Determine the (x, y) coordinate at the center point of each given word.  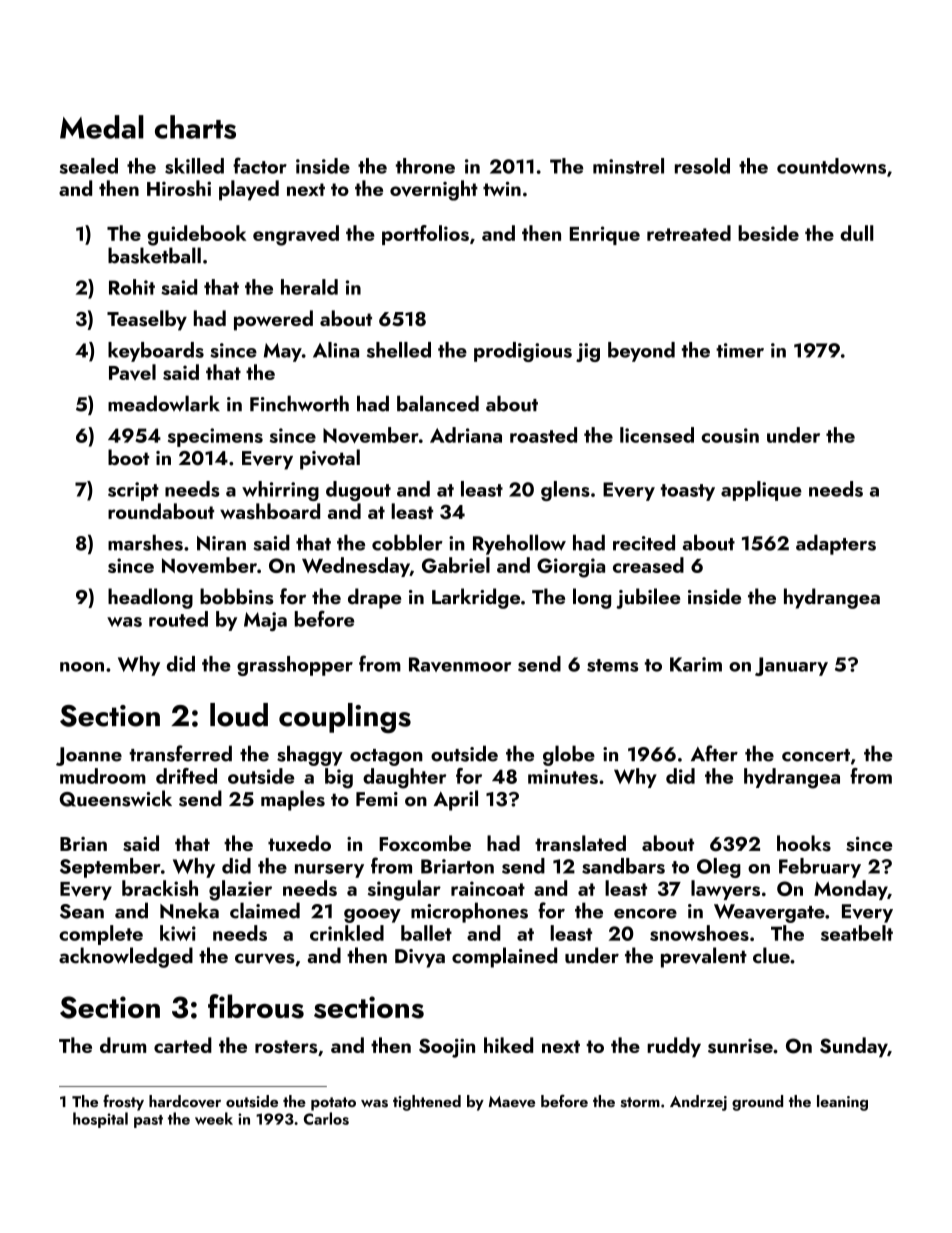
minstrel (628, 166)
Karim (696, 664)
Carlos (326, 1118)
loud (239, 715)
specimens (215, 437)
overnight (434, 190)
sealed (89, 166)
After (714, 753)
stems (612, 665)
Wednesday (356, 567)
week (214, 1118)
